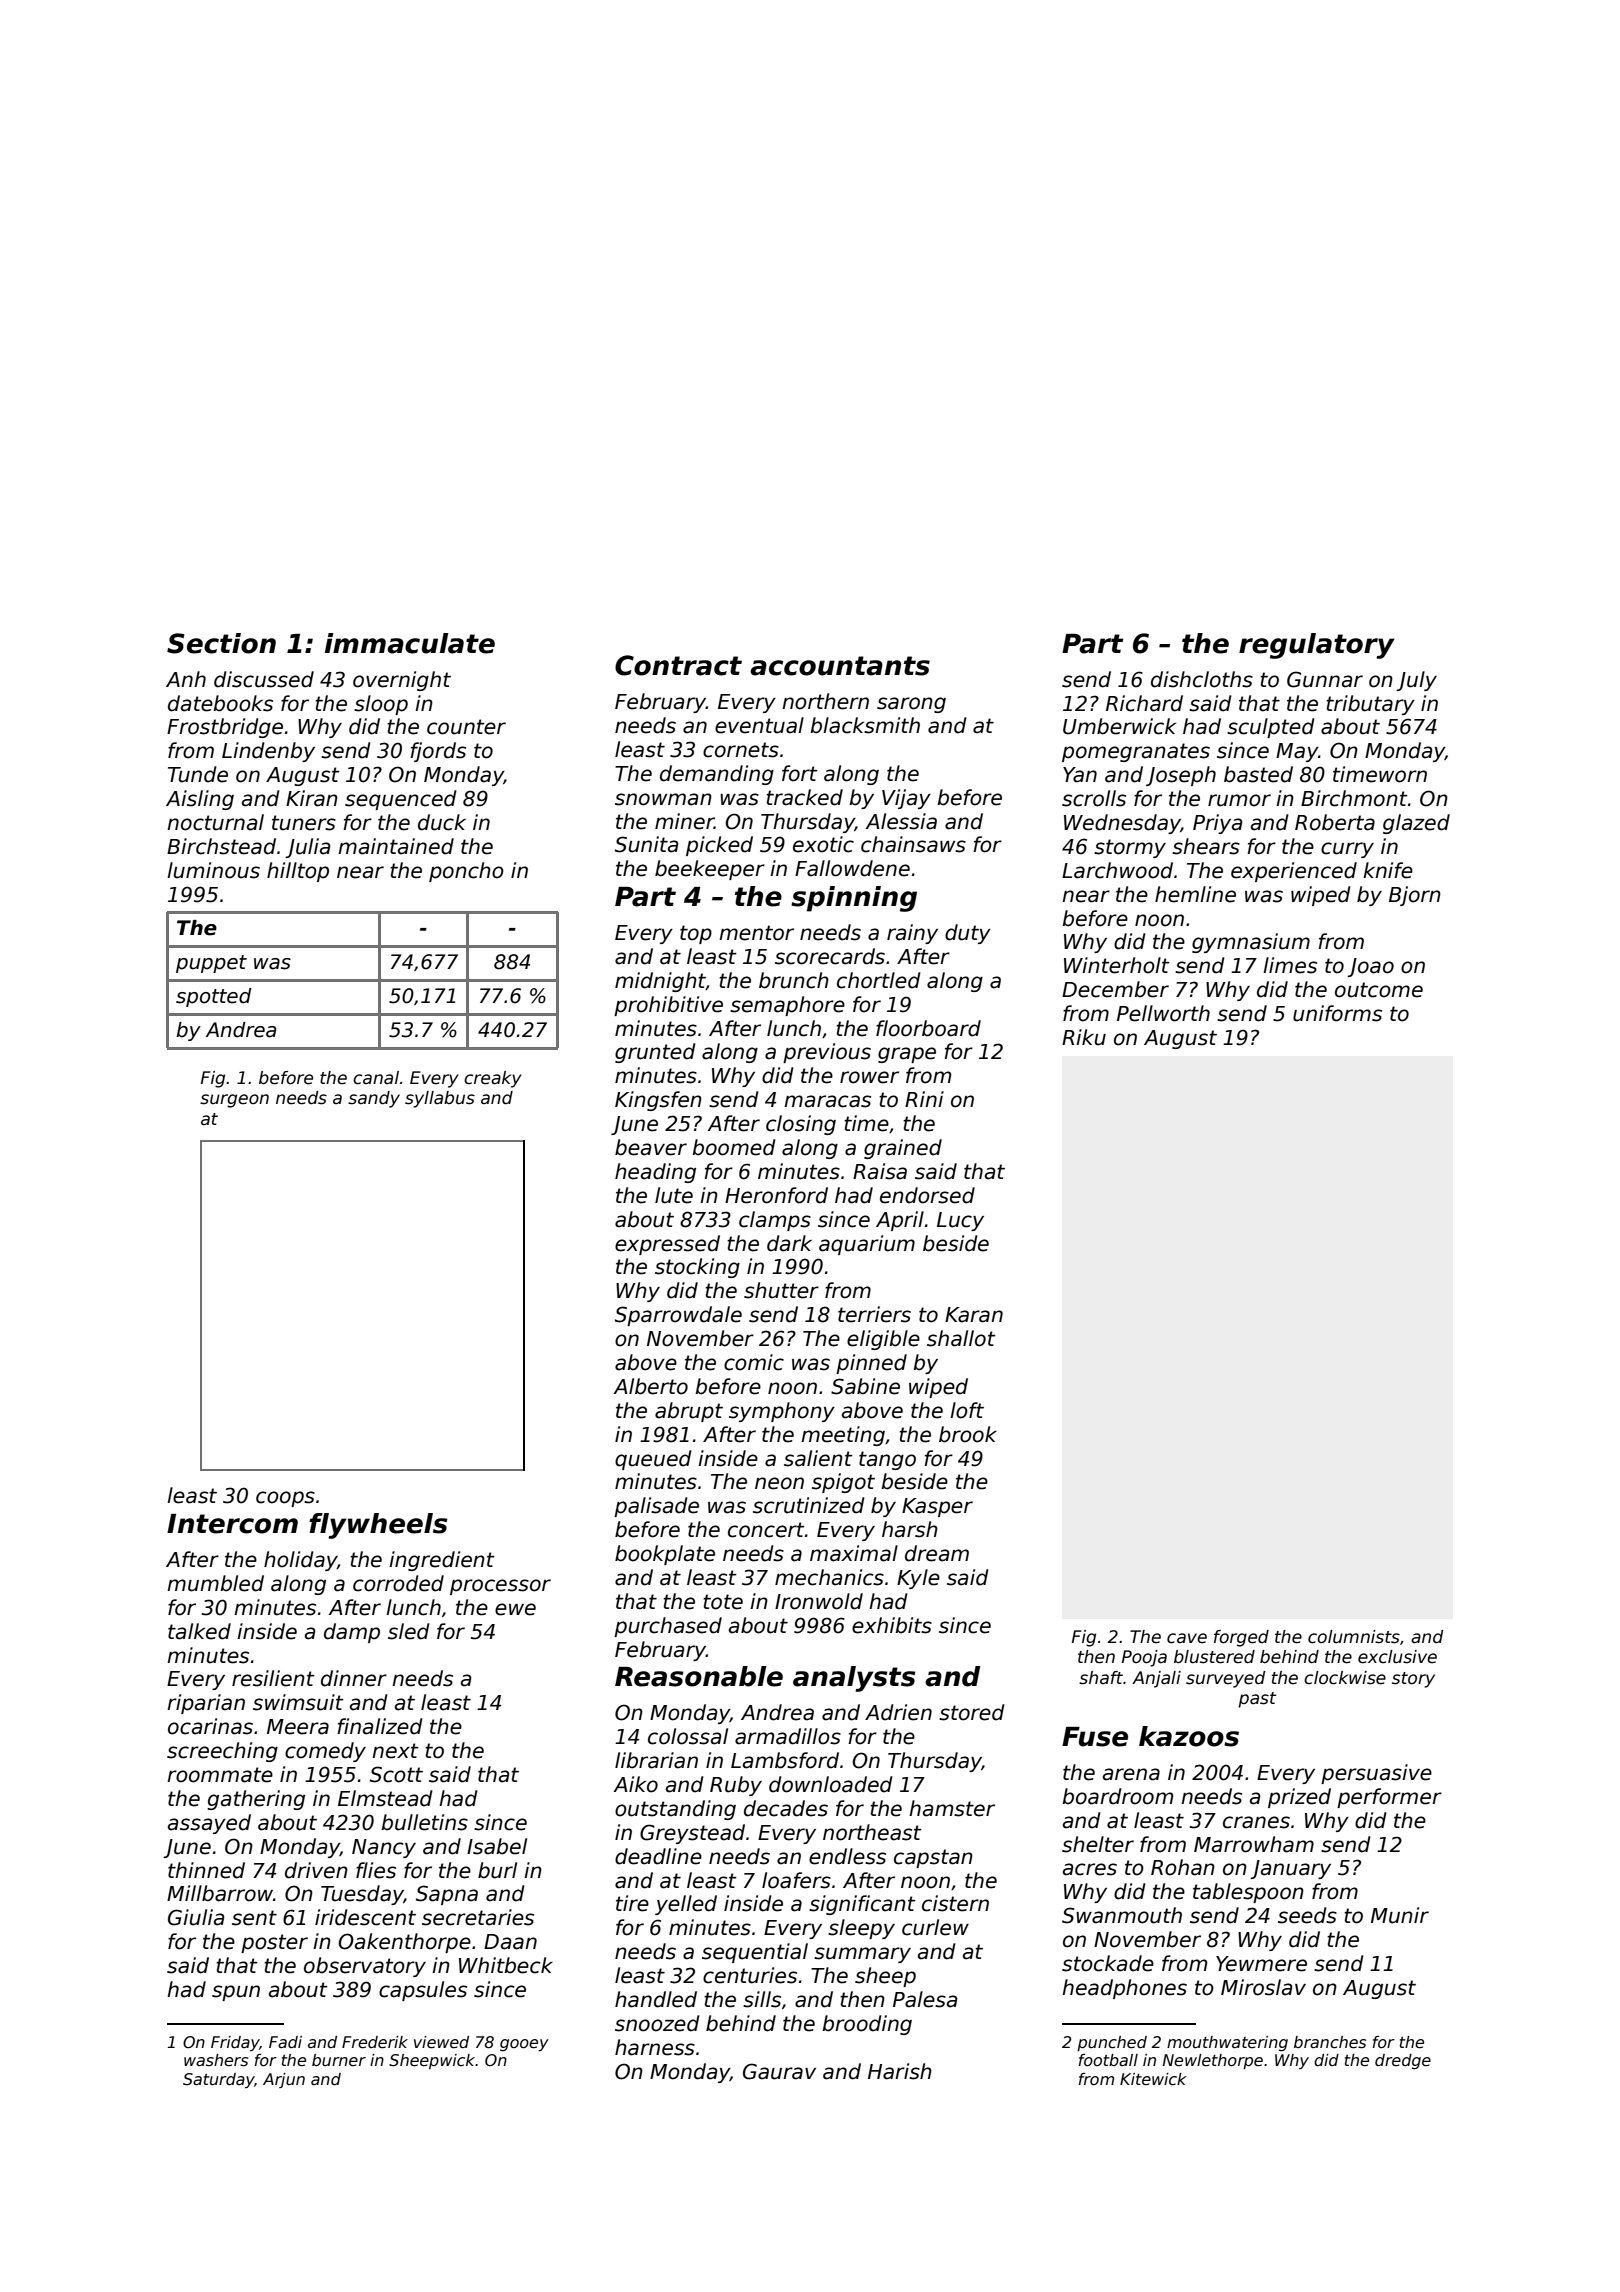 This image has width=1620, height=2292. What do you see at coordinates (221, 643) in the image?
I see `Section` at bounding box center [221, 643].
